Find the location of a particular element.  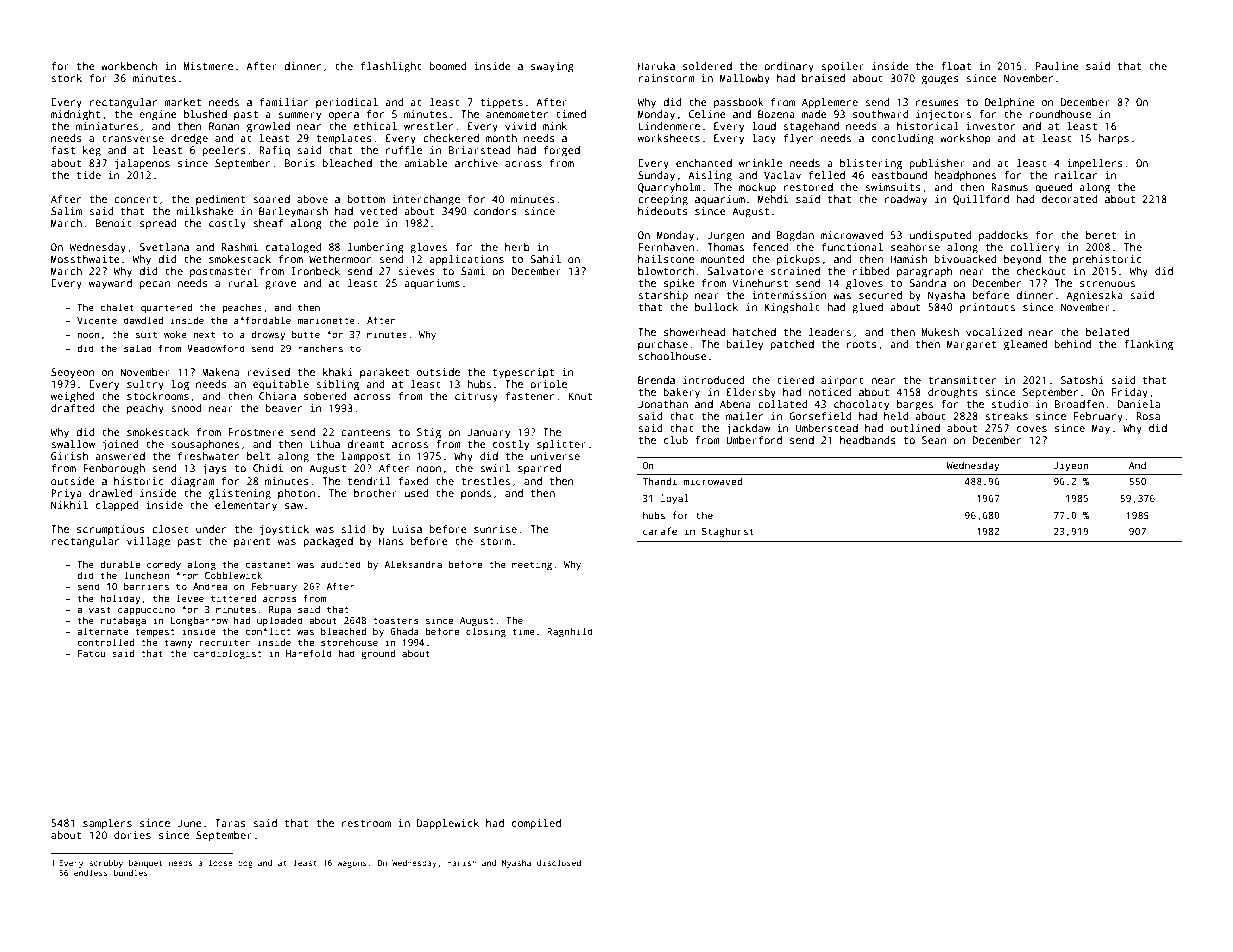

workbench is located at coordinates (129, 66).
